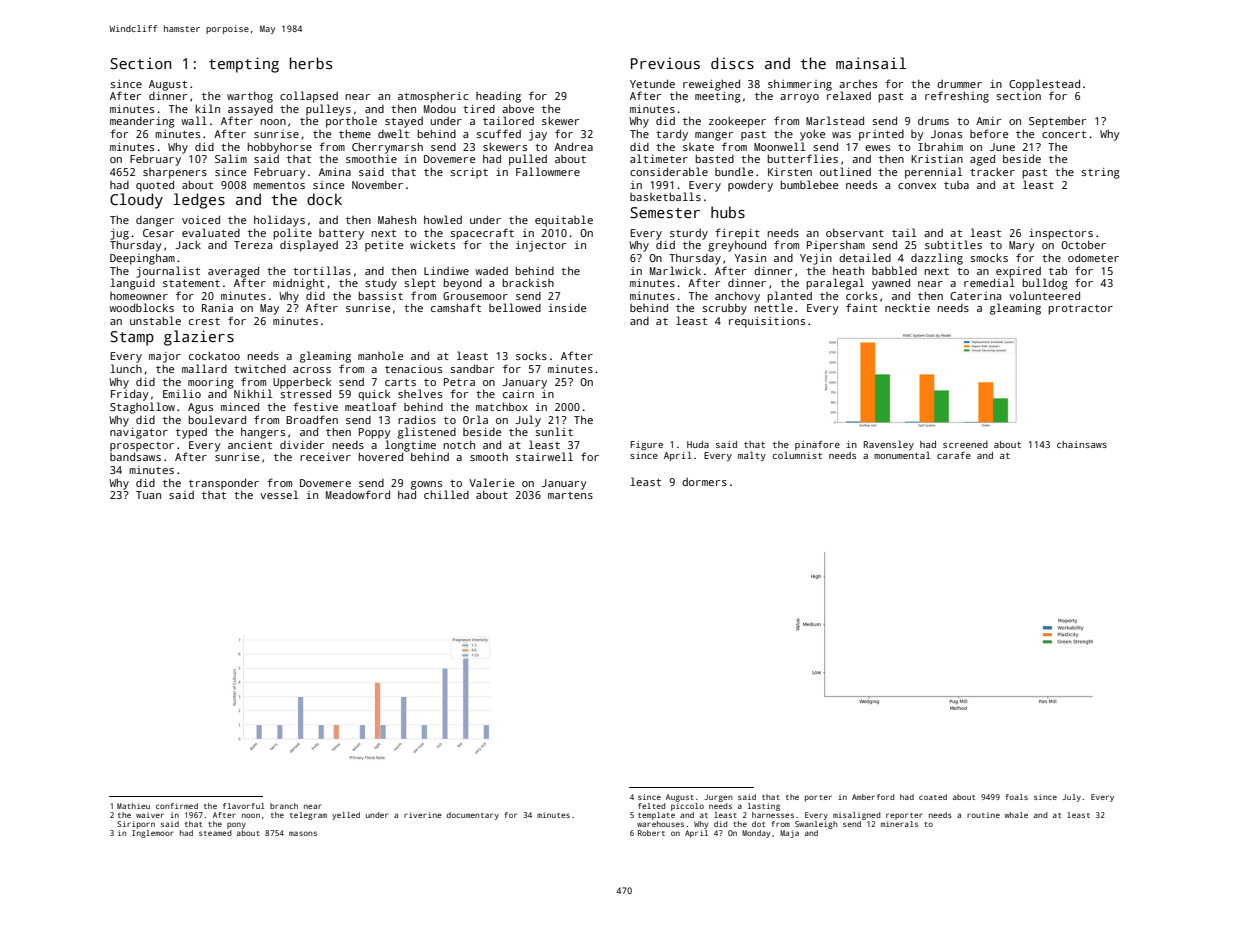 This image has width=1233, height=952. What do you see at coordinates (665, 63) in the image?
I see `Previous` at bounding box center [665, 63].
